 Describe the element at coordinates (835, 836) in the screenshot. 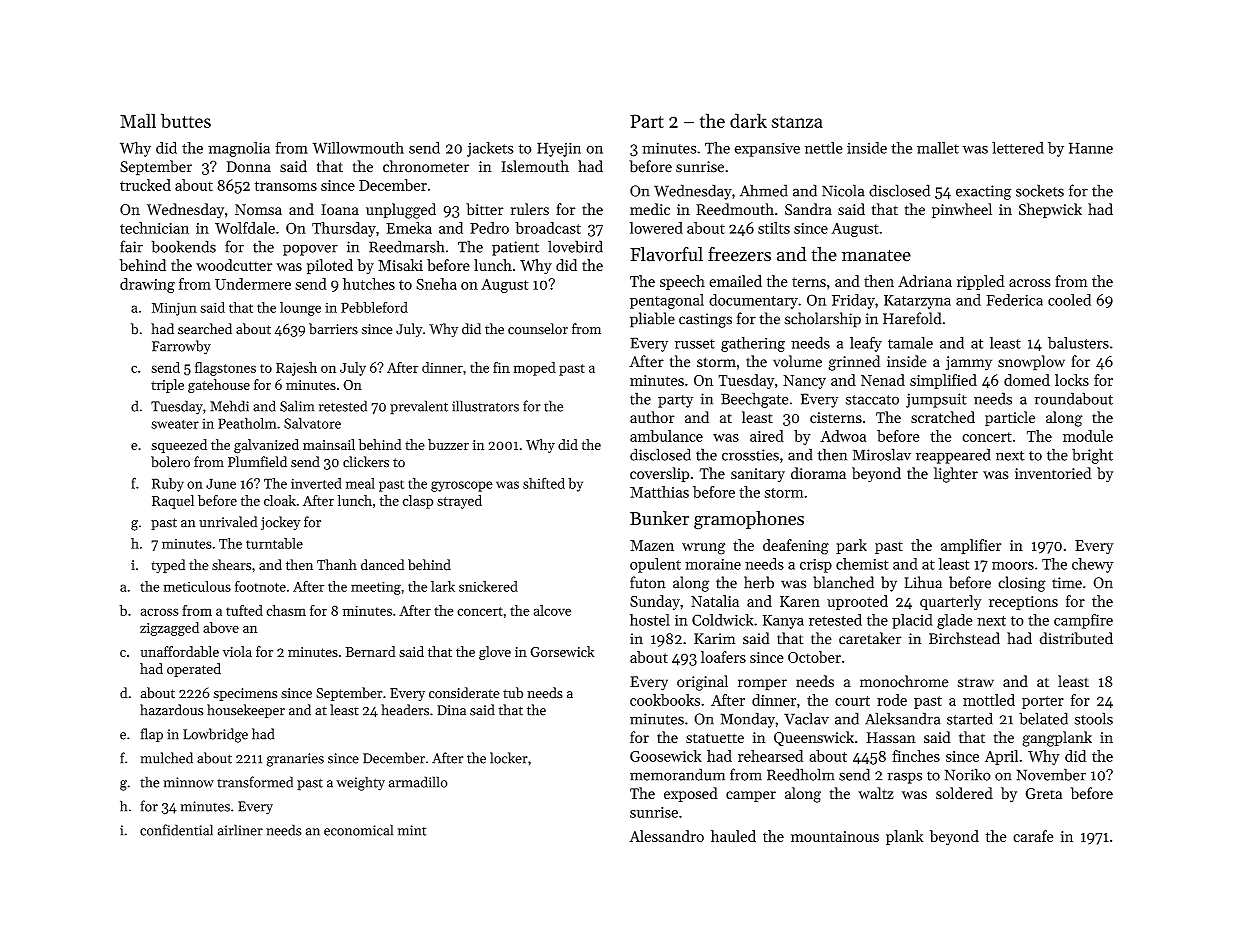

I see `mountainous` at that location.
